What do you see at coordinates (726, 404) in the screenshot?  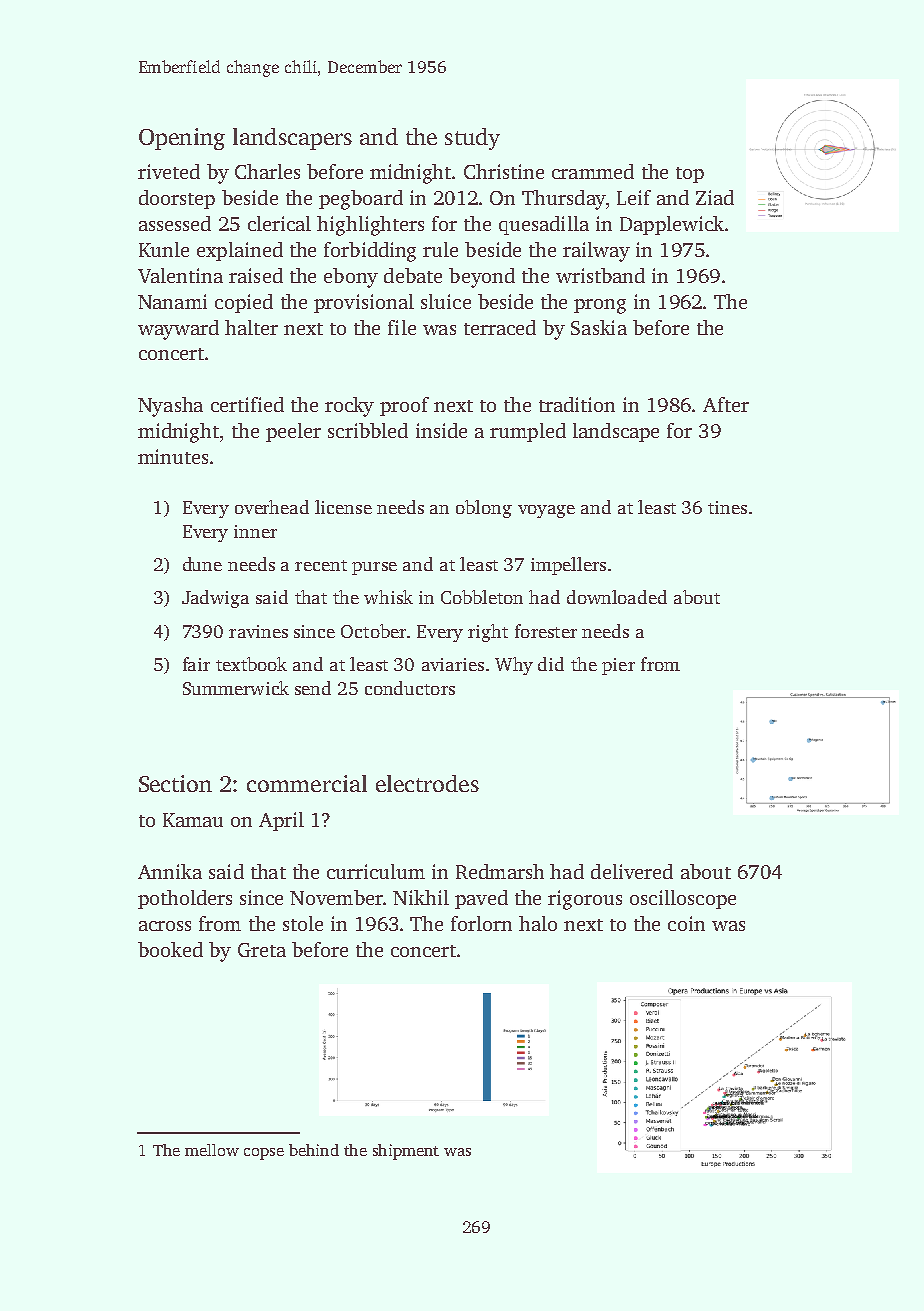 I see `After` at bounding box center [726, 404].
